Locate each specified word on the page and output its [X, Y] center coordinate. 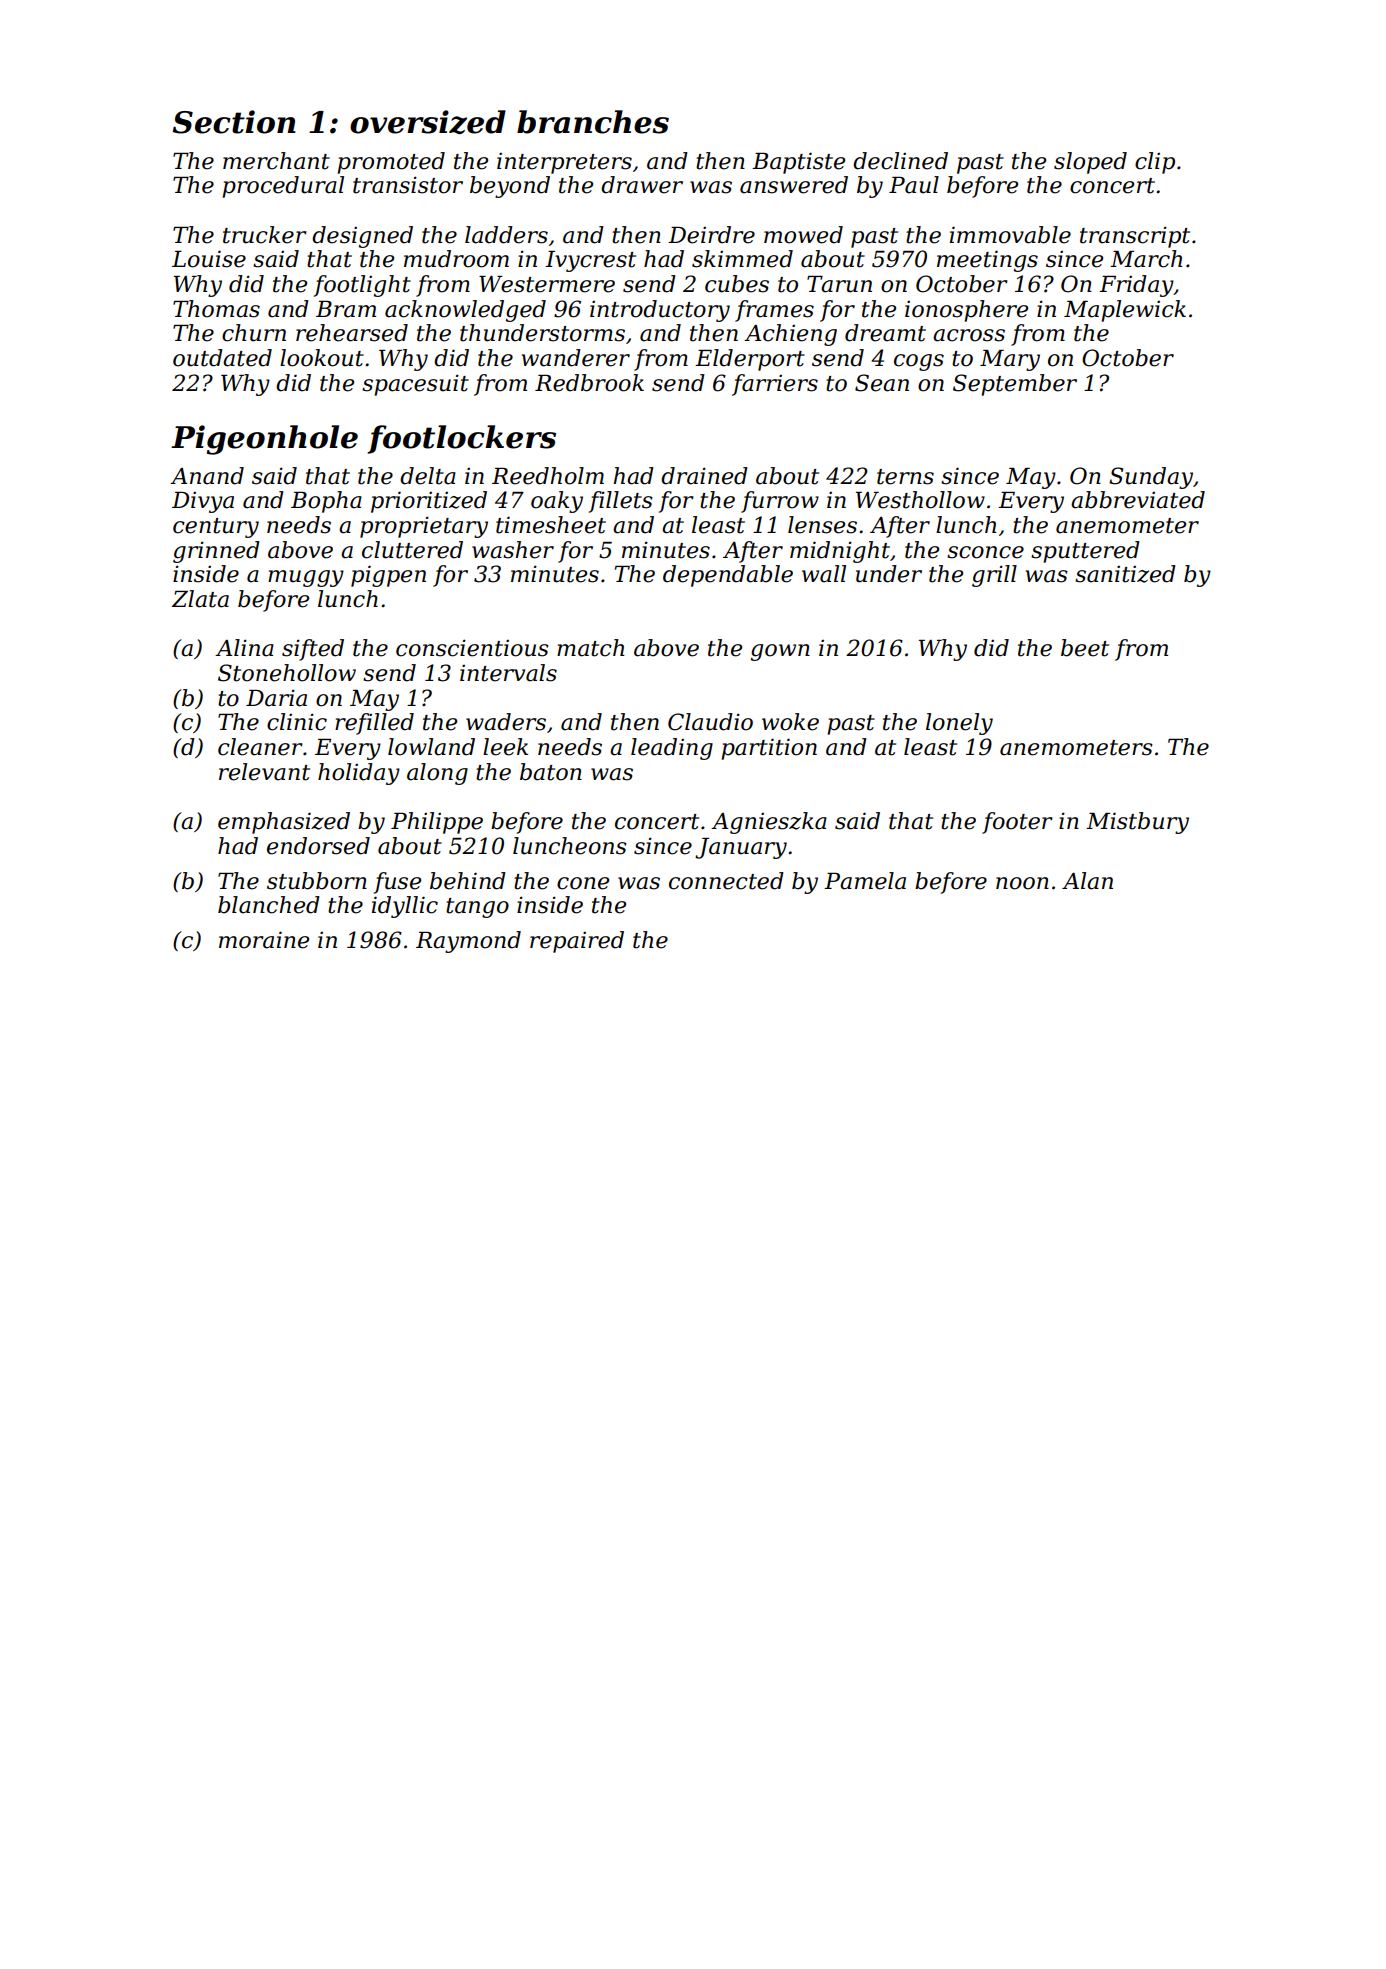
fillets [621, 502]
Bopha [326, 502]
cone [583, 883]
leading [672, 749]
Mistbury [1137, 823]
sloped [1090, 163]
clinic [297, 722]
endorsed [318, 846]
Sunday [1151, 478]
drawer [642, 185]
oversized [428, 122]
